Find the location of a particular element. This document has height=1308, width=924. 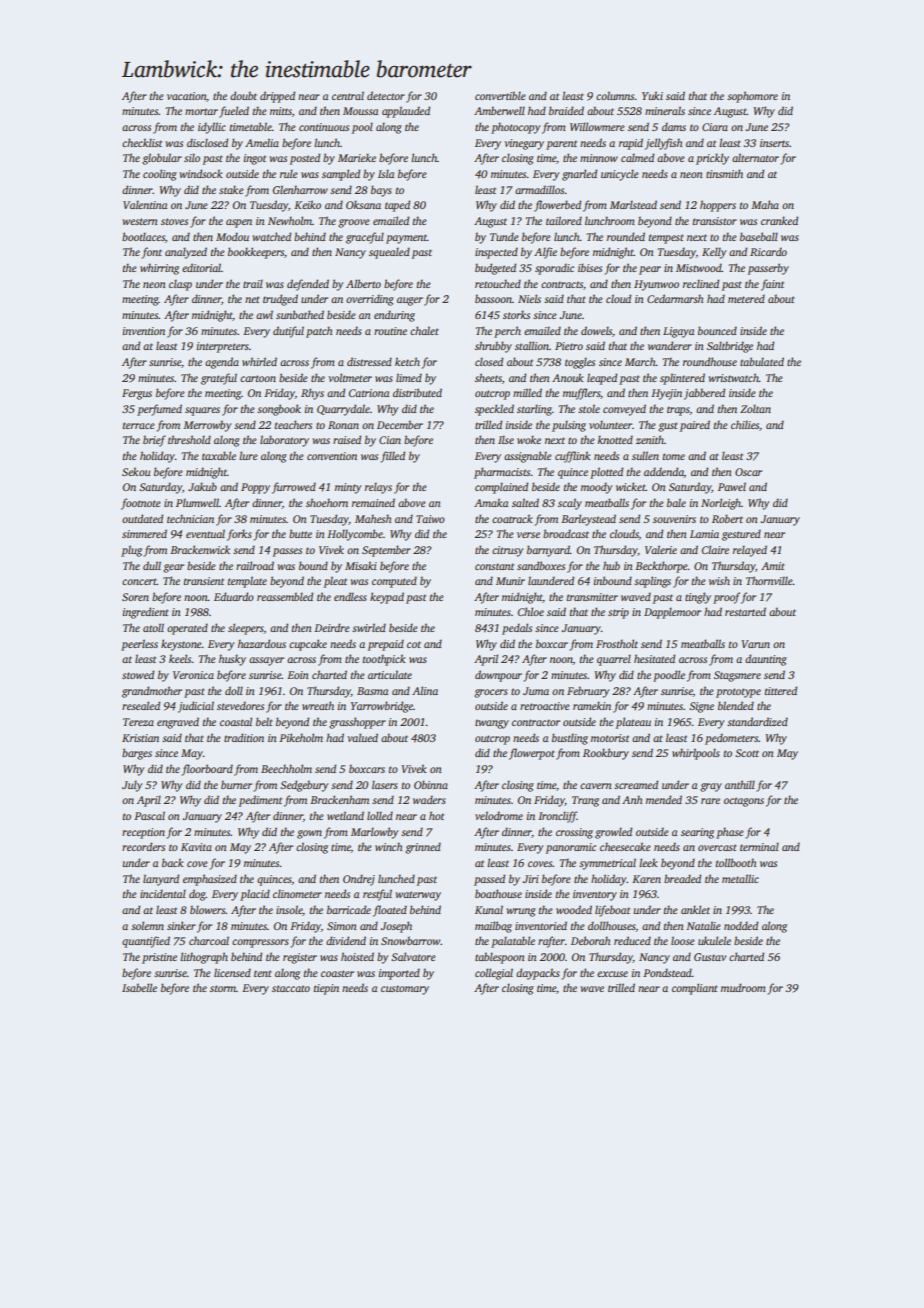

doubt is located at coordinates (243, 95).
